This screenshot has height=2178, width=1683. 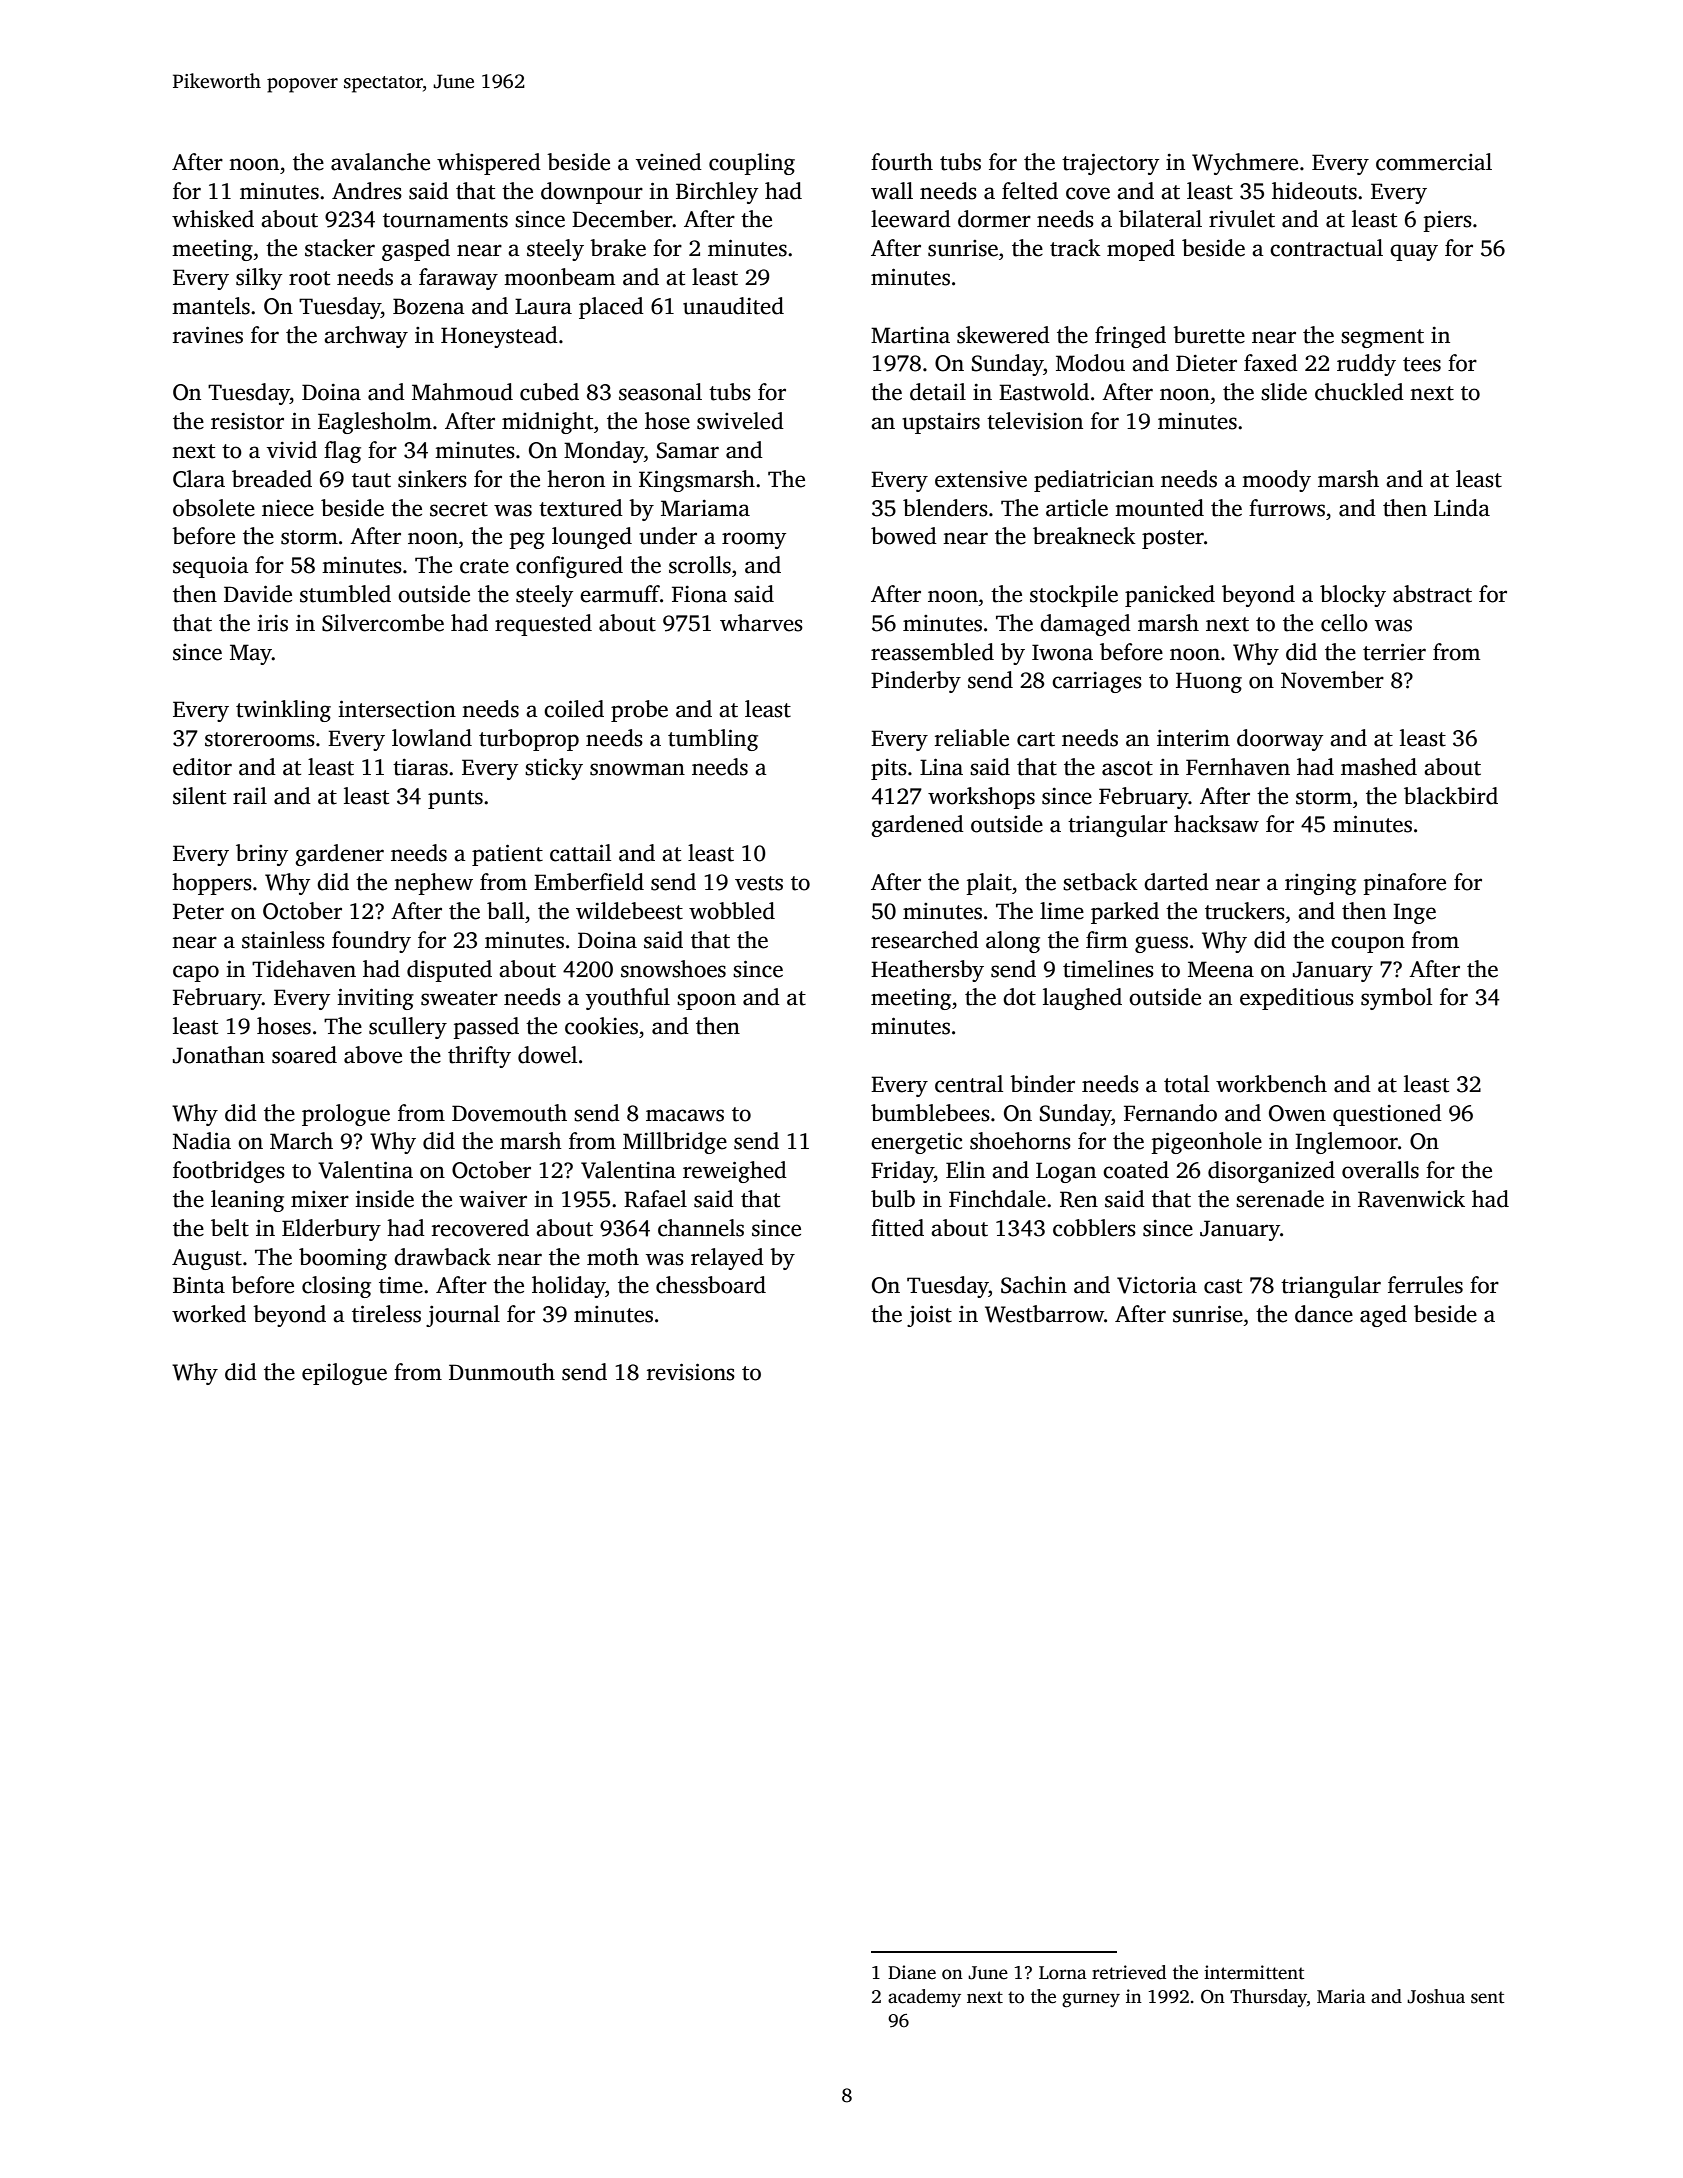 I want to click on inside, so click(x=384, y=1199).
